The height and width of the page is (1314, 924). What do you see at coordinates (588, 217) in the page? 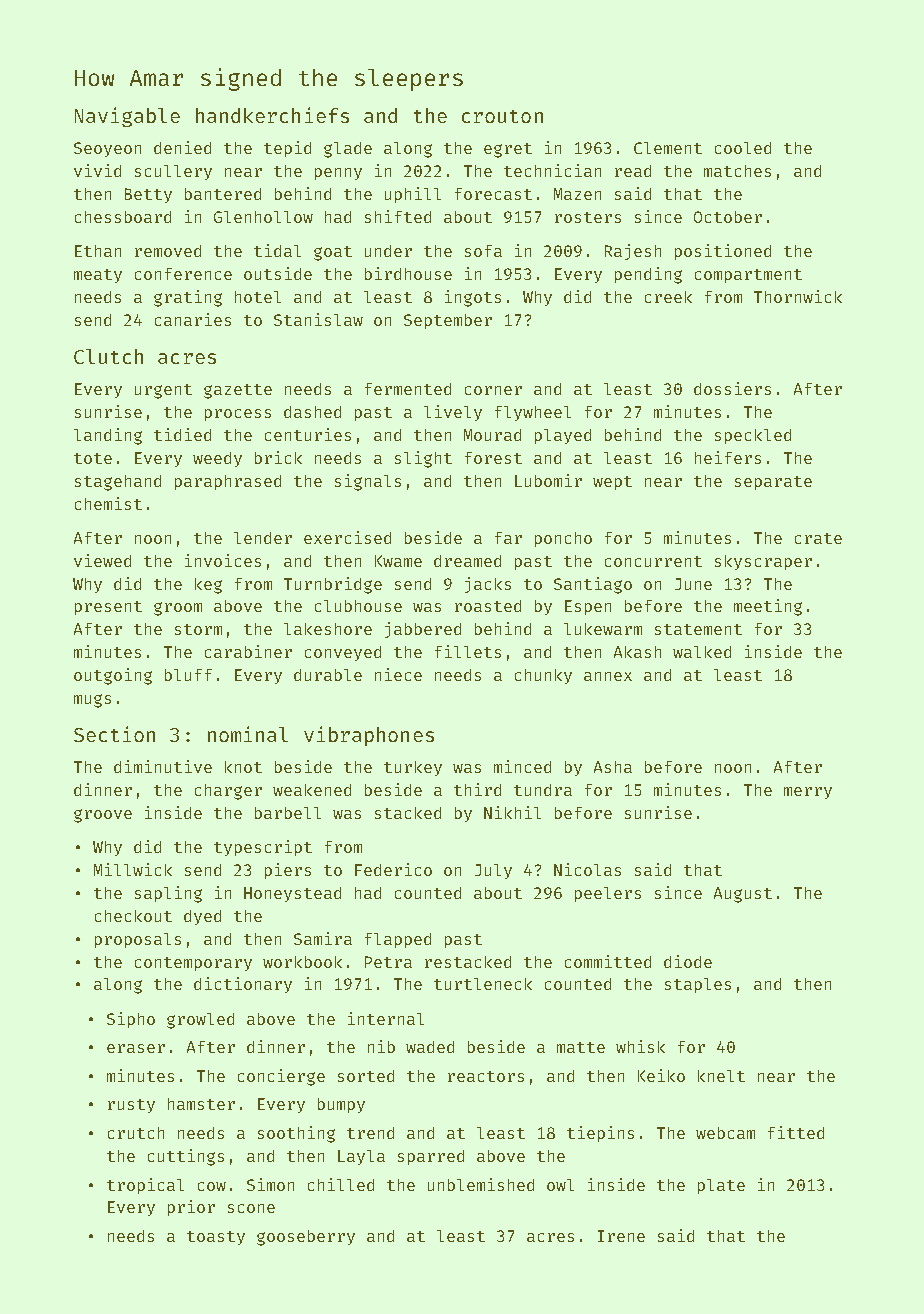
I see `rosters` at bounding box center [588, 217].
